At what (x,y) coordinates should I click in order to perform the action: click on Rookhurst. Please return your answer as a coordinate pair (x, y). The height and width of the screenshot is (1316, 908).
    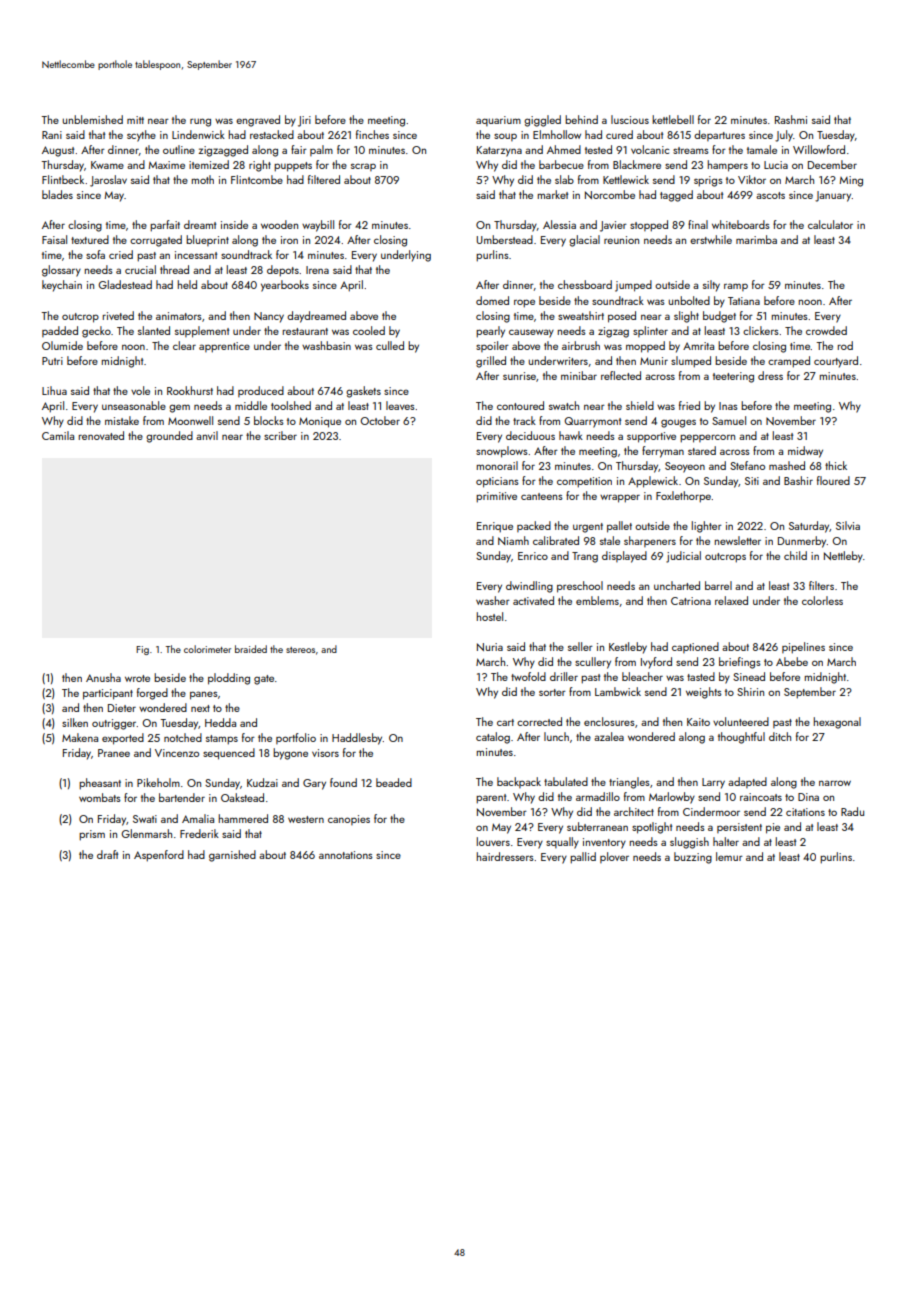
    Looking at the image, I should click on (190, 390).
